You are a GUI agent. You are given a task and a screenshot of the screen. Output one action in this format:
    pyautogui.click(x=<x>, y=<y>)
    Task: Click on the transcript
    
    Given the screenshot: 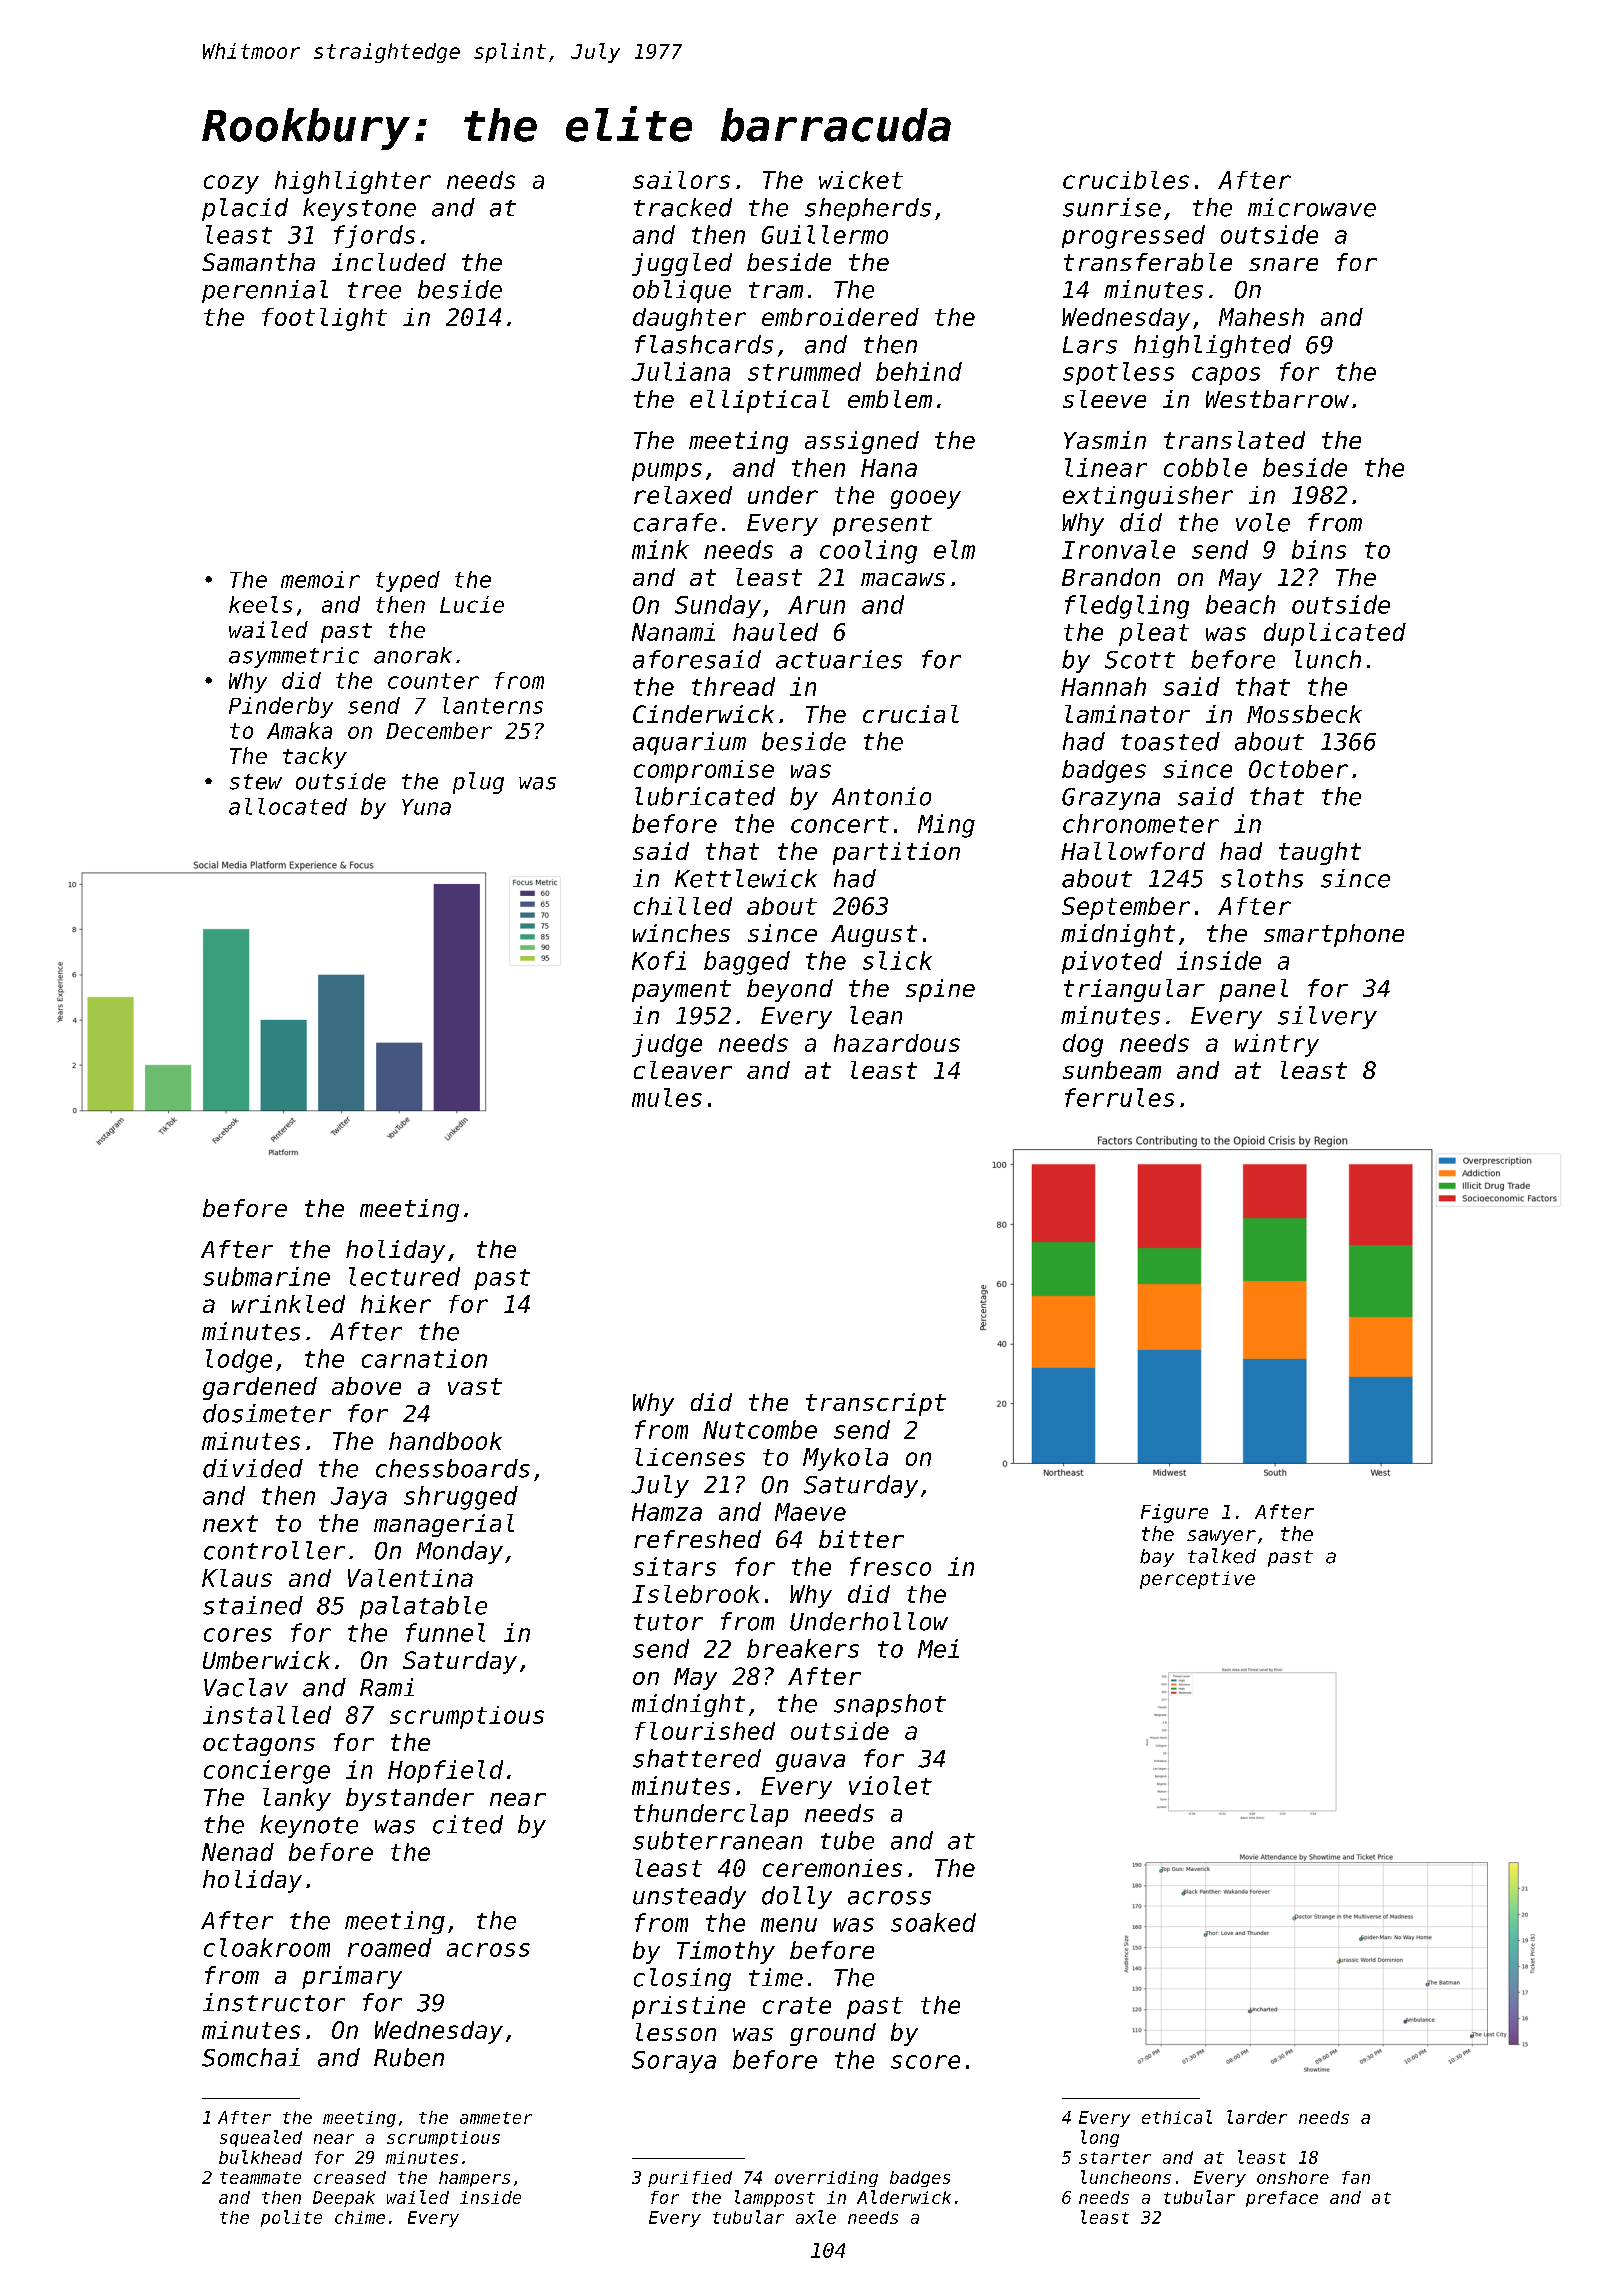 What is the action you would take?
    pyautogui.click(x=876, y=1404)
